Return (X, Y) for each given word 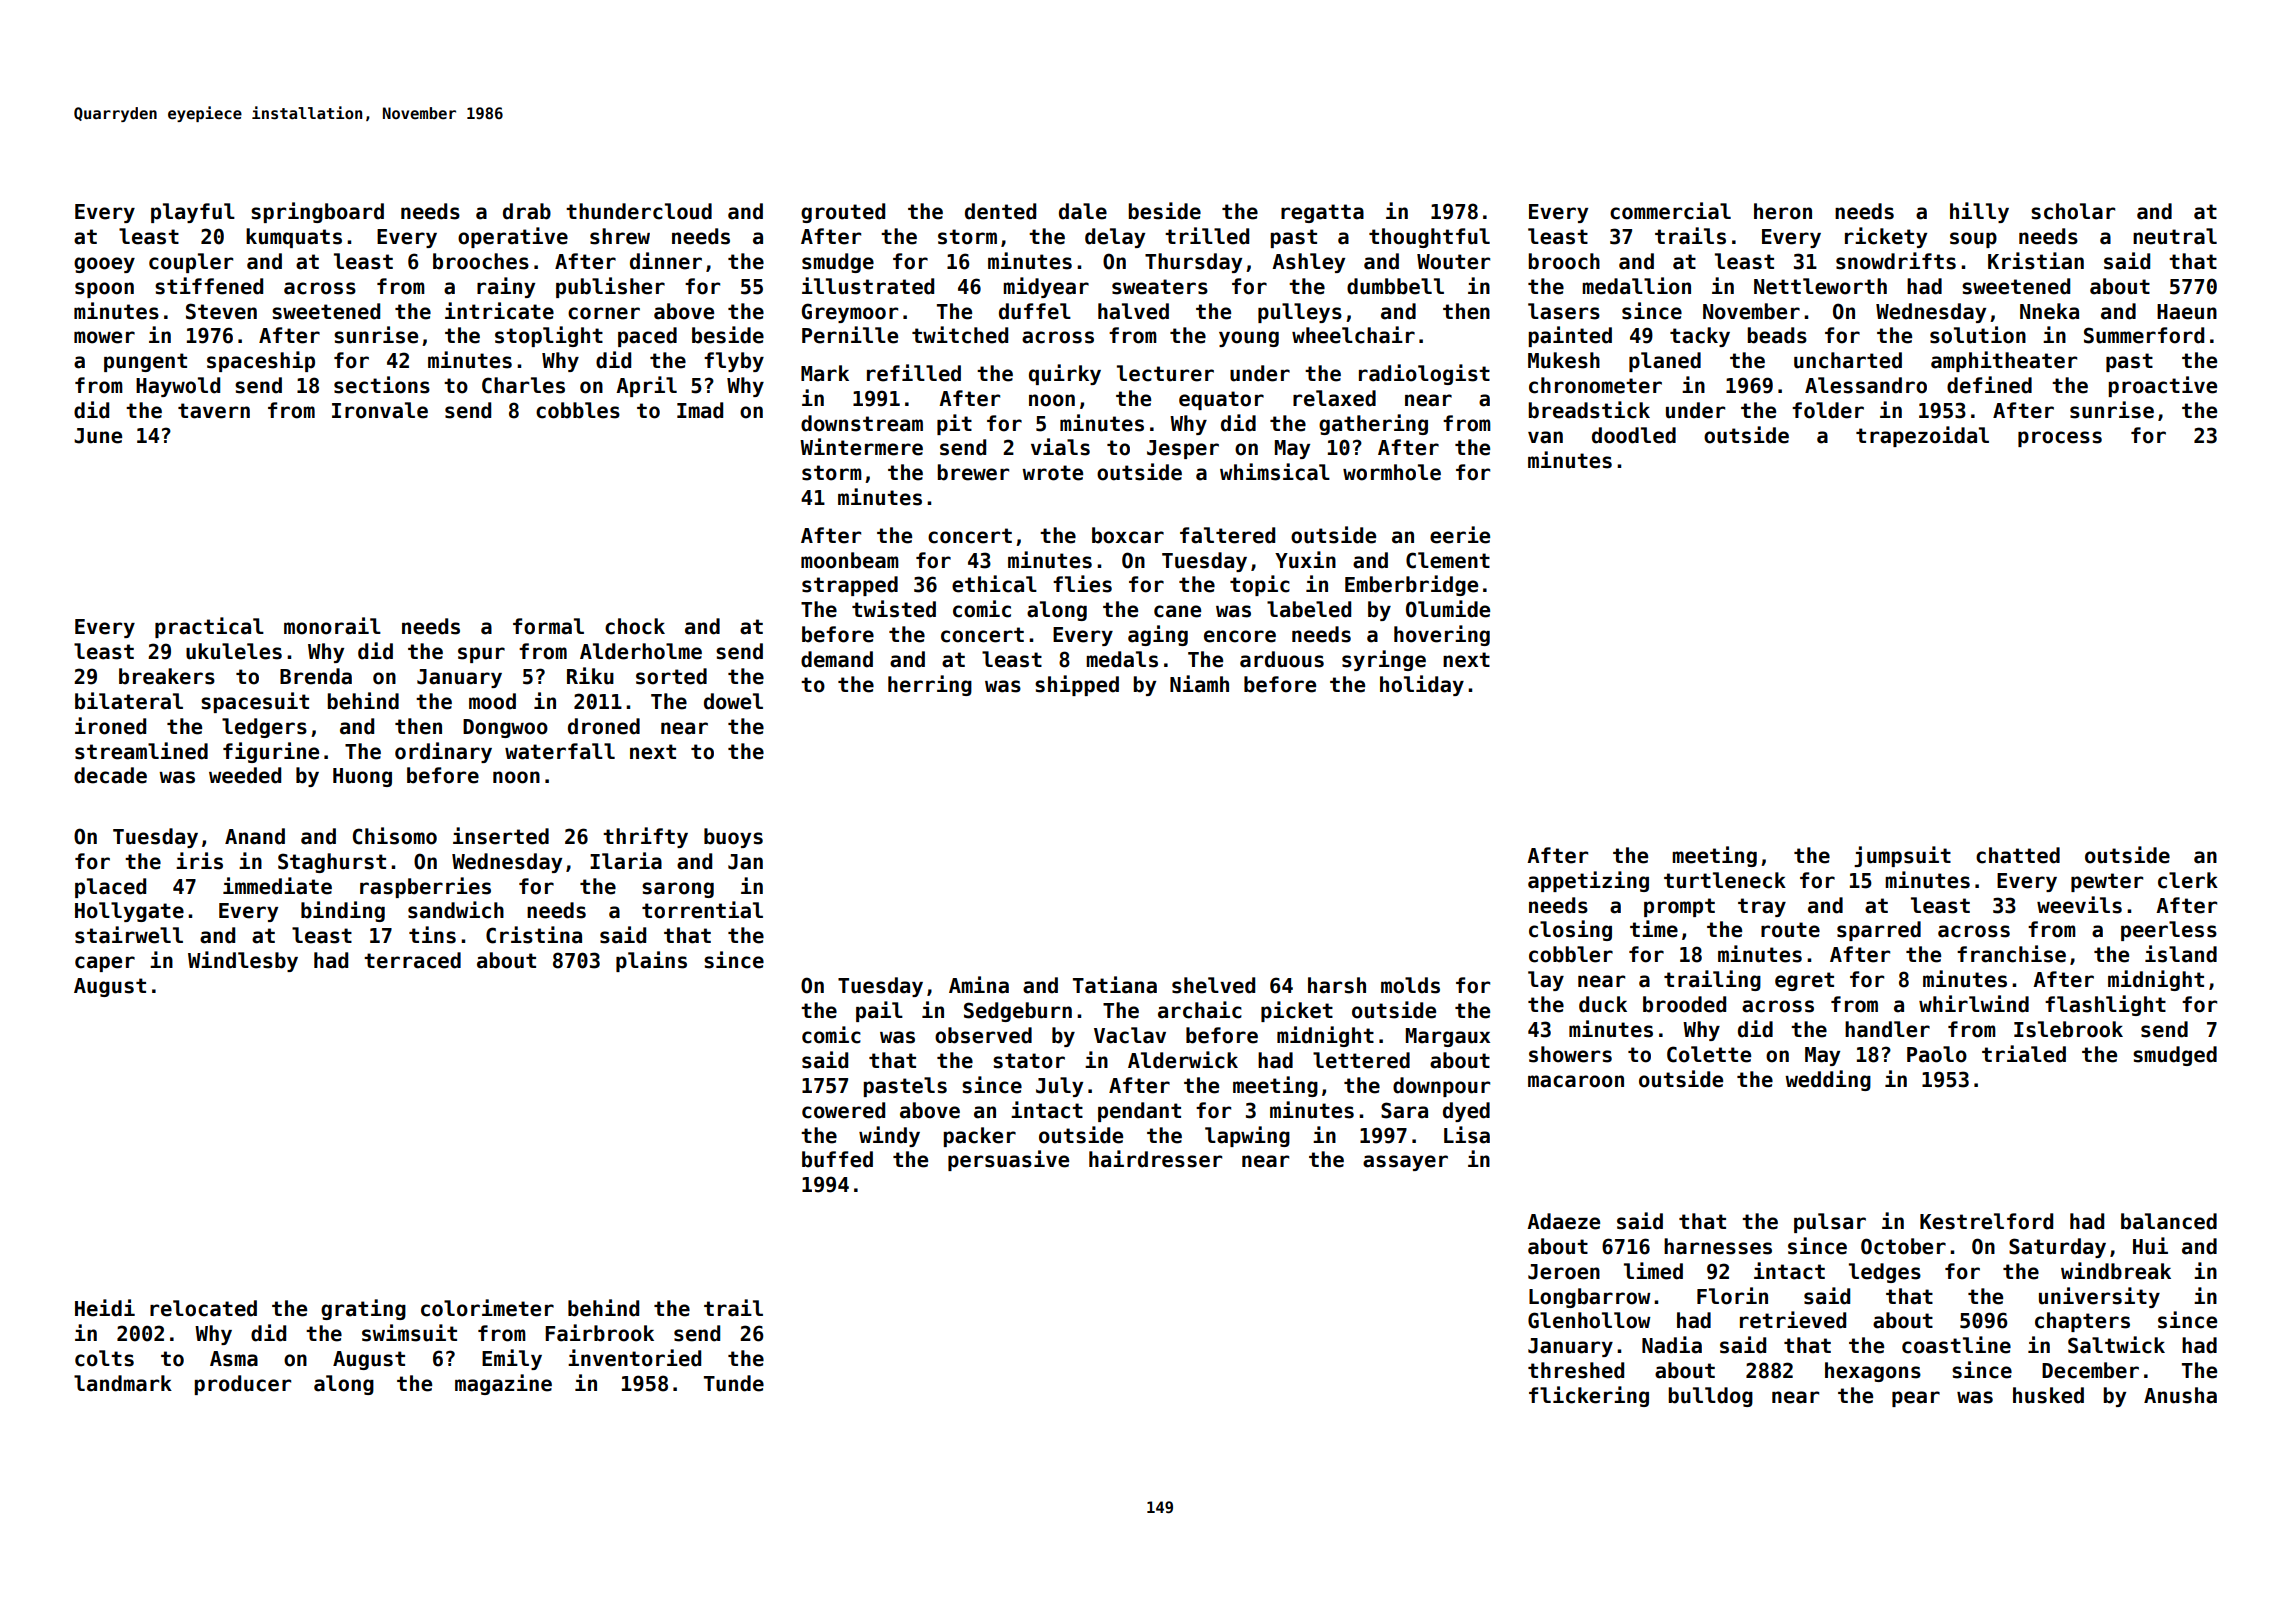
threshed (1576, 1370)
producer (242, 1385)
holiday (1422, 685)
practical (209, 627)
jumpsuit (1902, 856)
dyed (1466, 1112)
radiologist (1424, 374)
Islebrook (2068, 1029)
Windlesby (243, 961)
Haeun (2187, 312)
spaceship (261, 361)
